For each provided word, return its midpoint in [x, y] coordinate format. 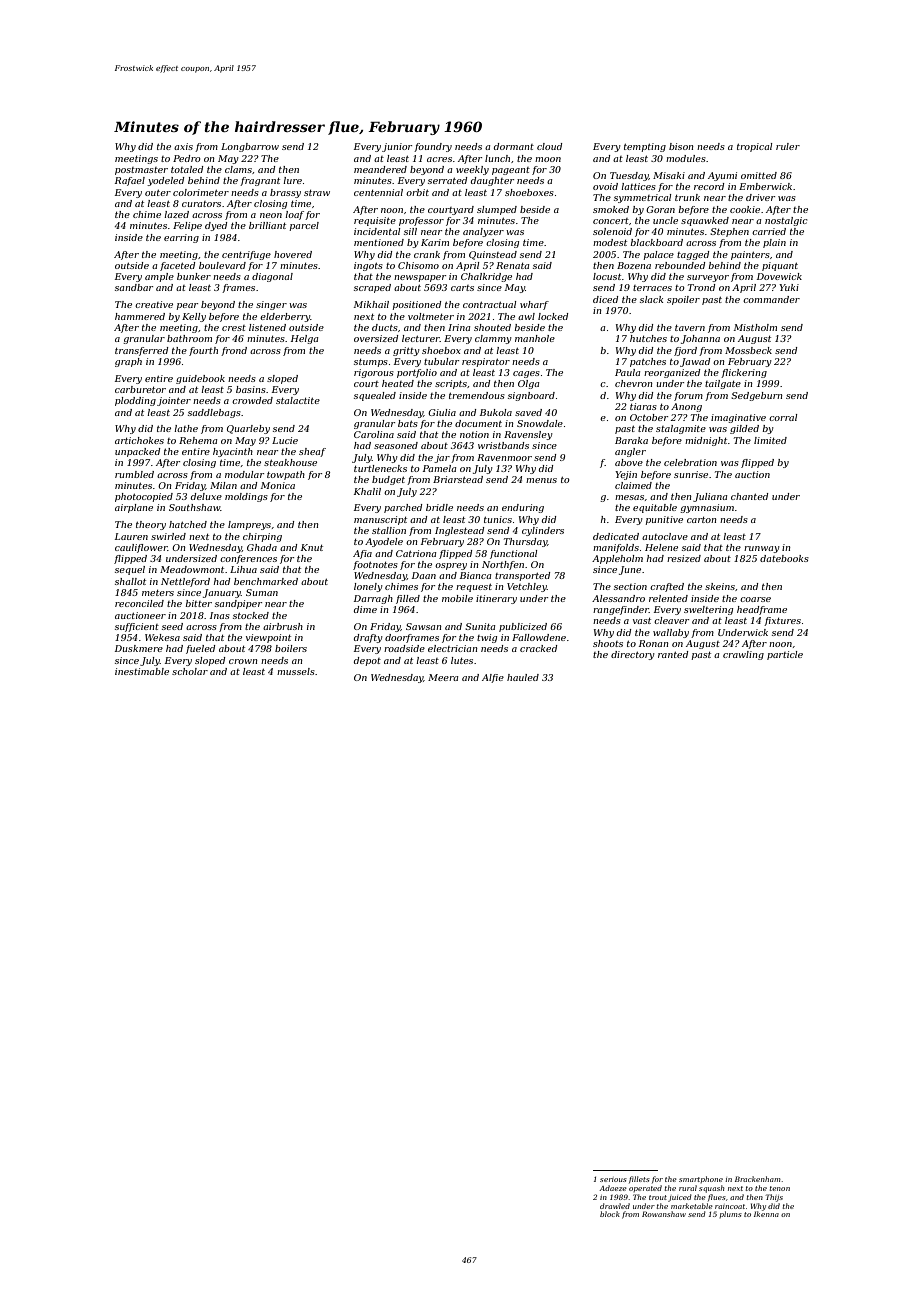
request [474, 588]
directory [633, 655]
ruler [788, 146]
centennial [378, 192]
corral [783, 417]
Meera [443, 677]
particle [785, 655]
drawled [615, 1206]
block [610, 1214]
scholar [190, 671]
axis [183, 146]
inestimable [142, 671]
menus [541, 480]
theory [151, 525]
